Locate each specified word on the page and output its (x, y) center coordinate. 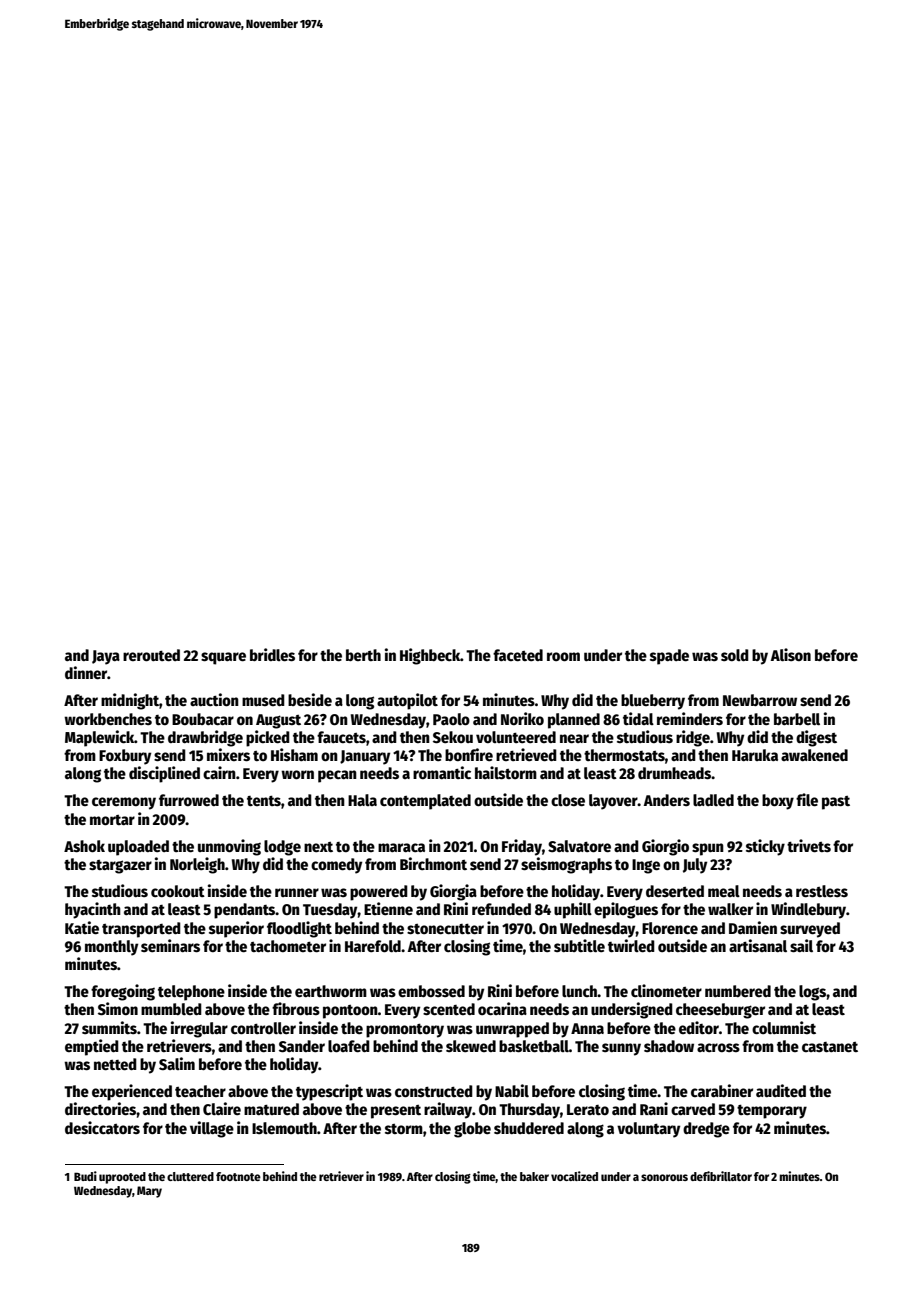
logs (812, 993)
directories (100, 1109)
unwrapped (512, 1030)
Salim (177, 1063)
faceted (518, 655)
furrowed (189, 800)
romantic (442, 772)
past (836, 803)
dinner (86, 673)
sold (735, 655)
